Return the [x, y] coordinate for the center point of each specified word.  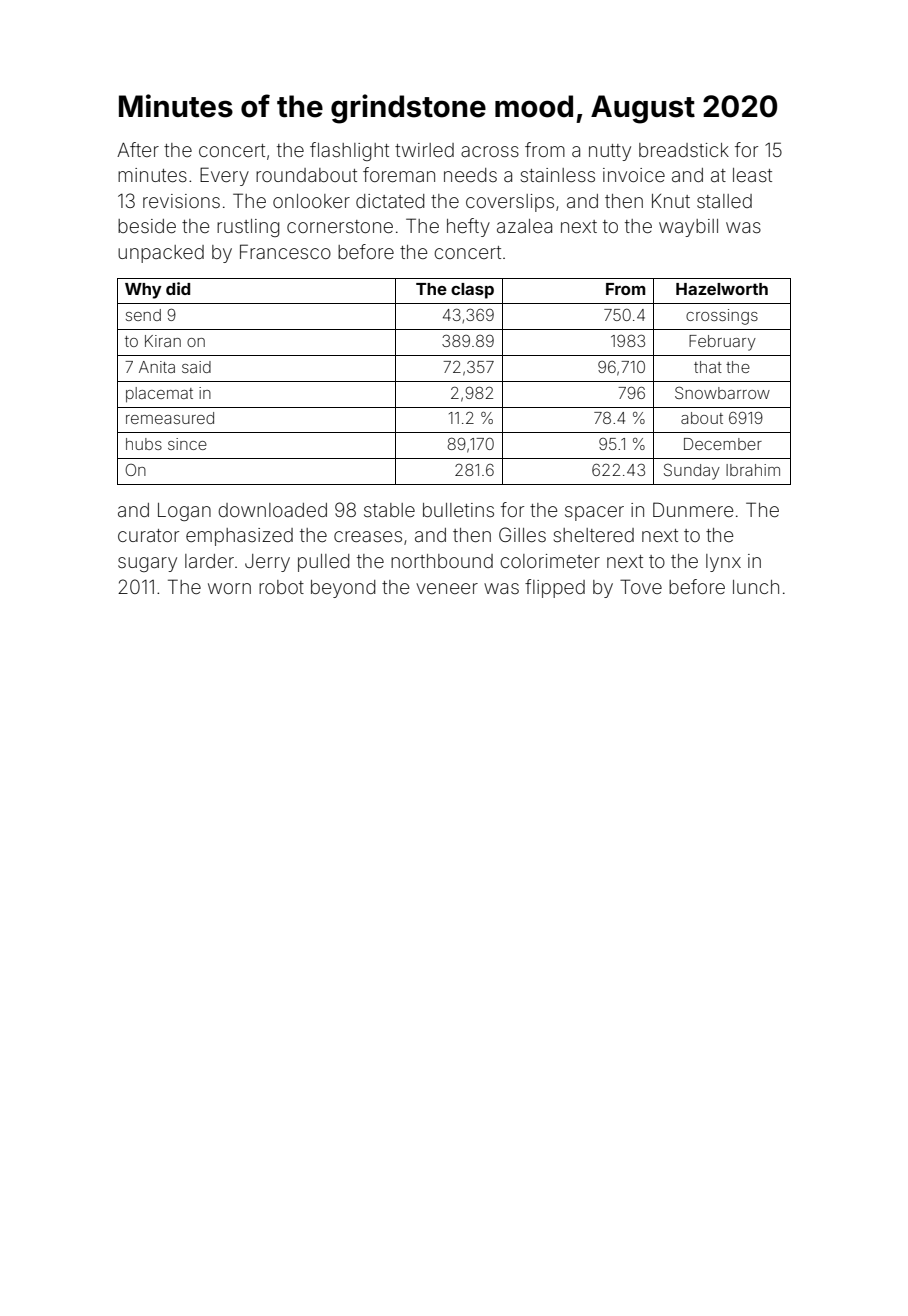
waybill [688, 228]
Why [143, 291]
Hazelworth [722, 289]
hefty [468, 227]
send [143, 315]
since [187, 444]
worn [229, 588]
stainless [558, 175]
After [138, 149]
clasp [472, 291]
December [723, 444]
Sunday [692, 471]
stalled [724, 201]
